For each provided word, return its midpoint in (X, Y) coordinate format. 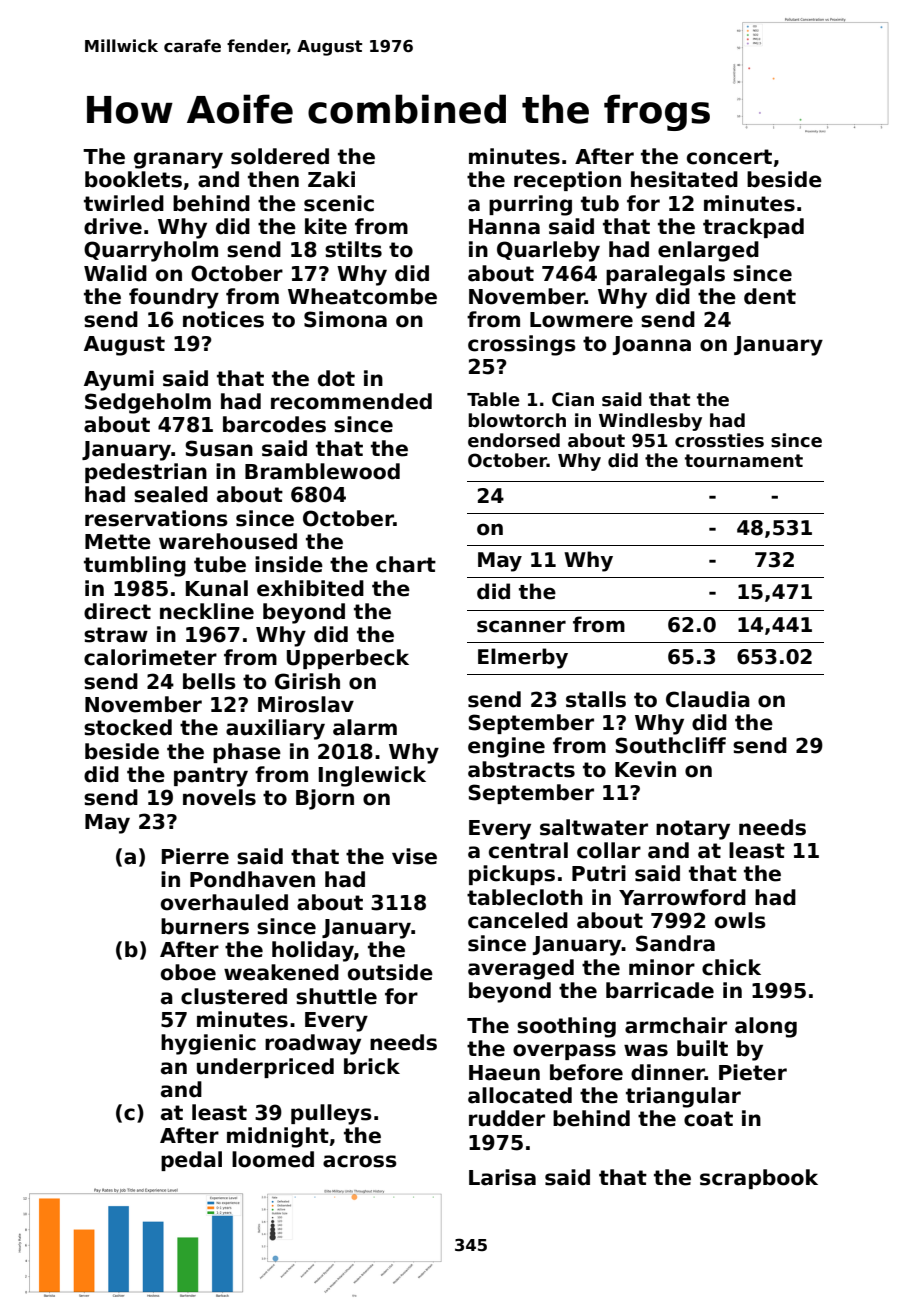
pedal (191, 1161)
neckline (207, 611)
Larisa (502, 1177)
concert (729, 157)
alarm (365, 727)
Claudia (708, 699)
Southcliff (670, 745)
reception (567, 181)
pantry (211, 777)
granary (178, 160)
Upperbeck (348, 659)
